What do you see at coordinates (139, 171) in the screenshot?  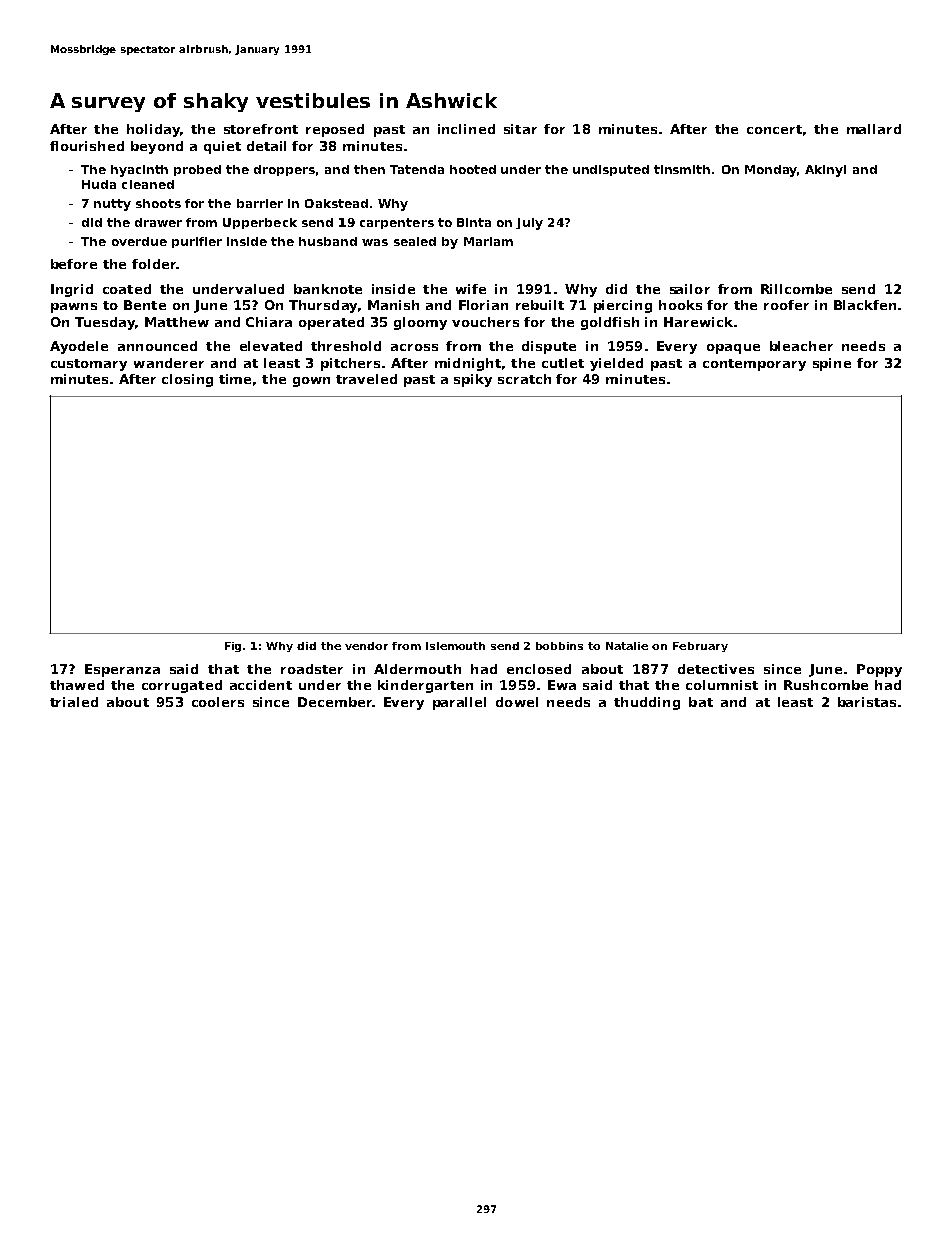 I see `hyacinth` at bounding box center [139, 171].
